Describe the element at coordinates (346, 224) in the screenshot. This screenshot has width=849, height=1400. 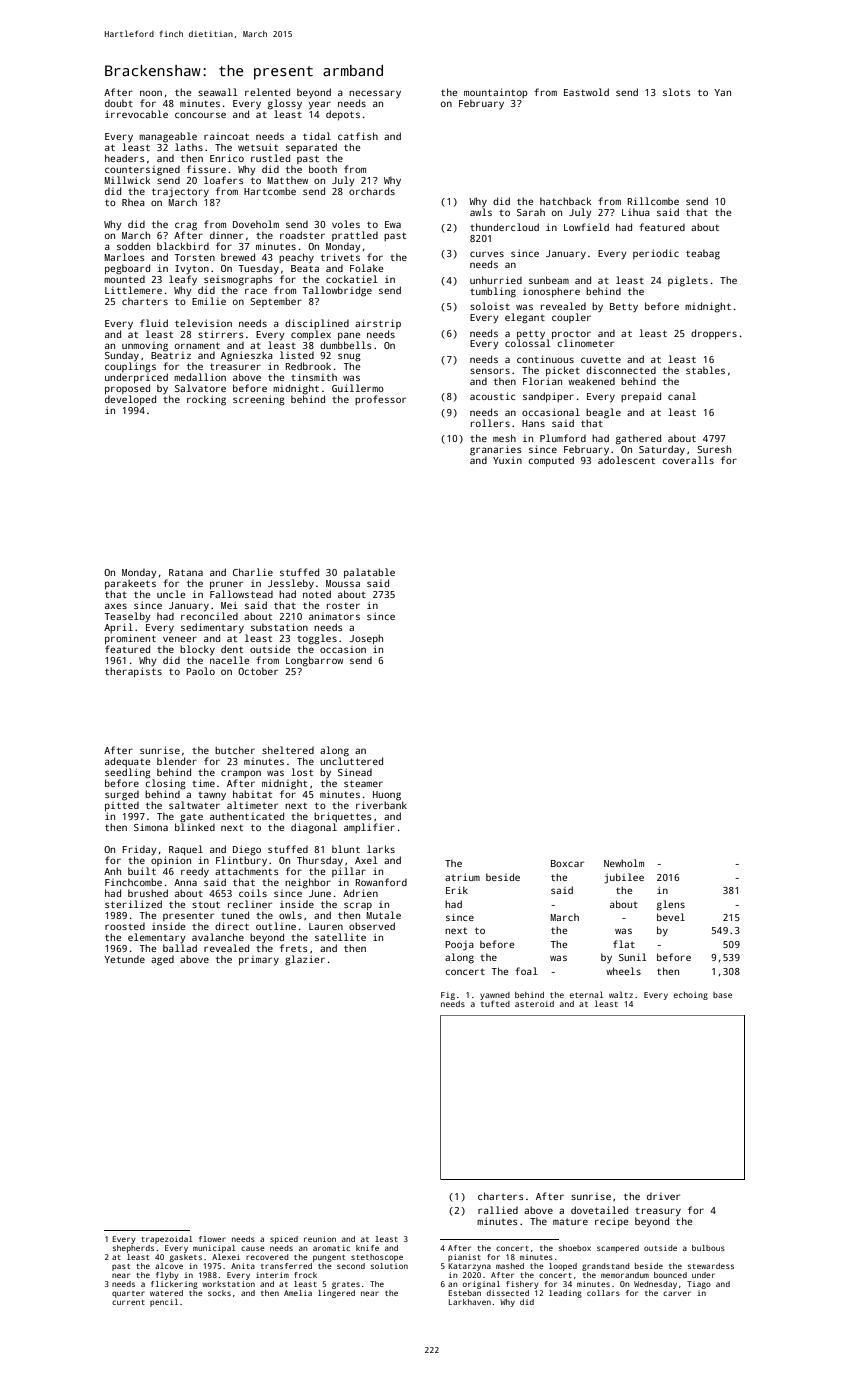
I see `voles` at that location.
